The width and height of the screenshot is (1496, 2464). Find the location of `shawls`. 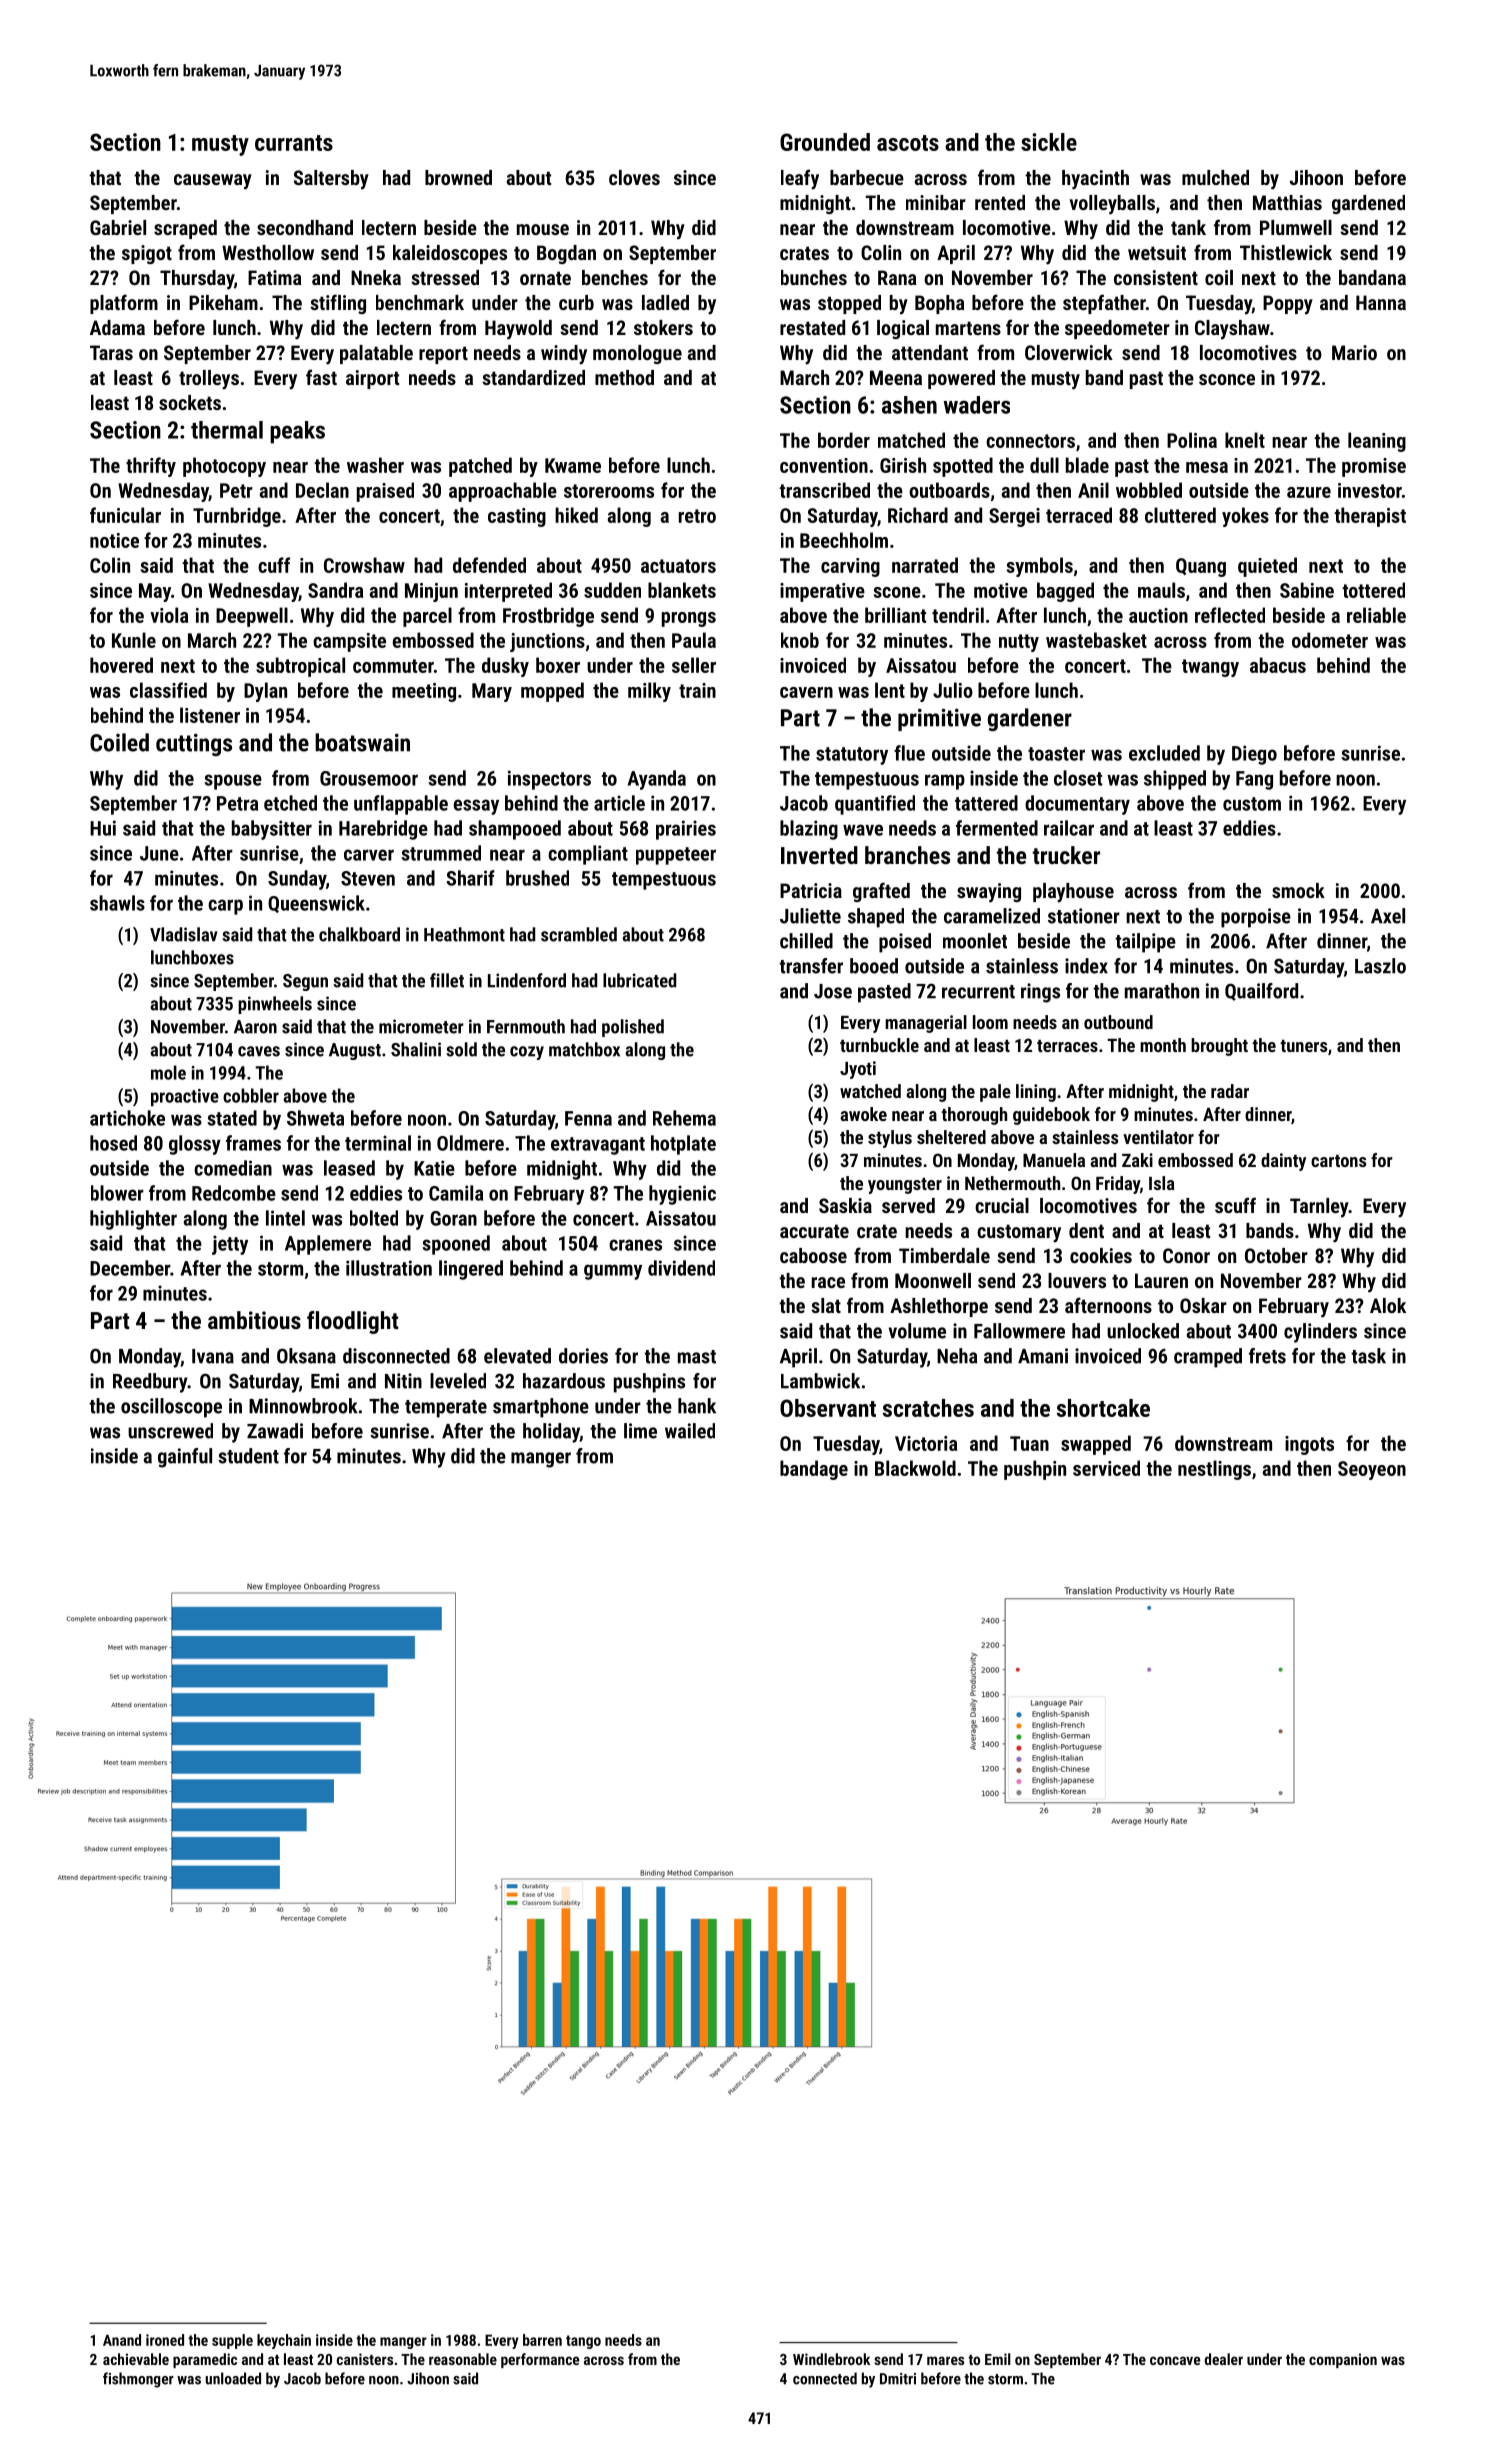

shawls is located at coordinates (117, 903).
